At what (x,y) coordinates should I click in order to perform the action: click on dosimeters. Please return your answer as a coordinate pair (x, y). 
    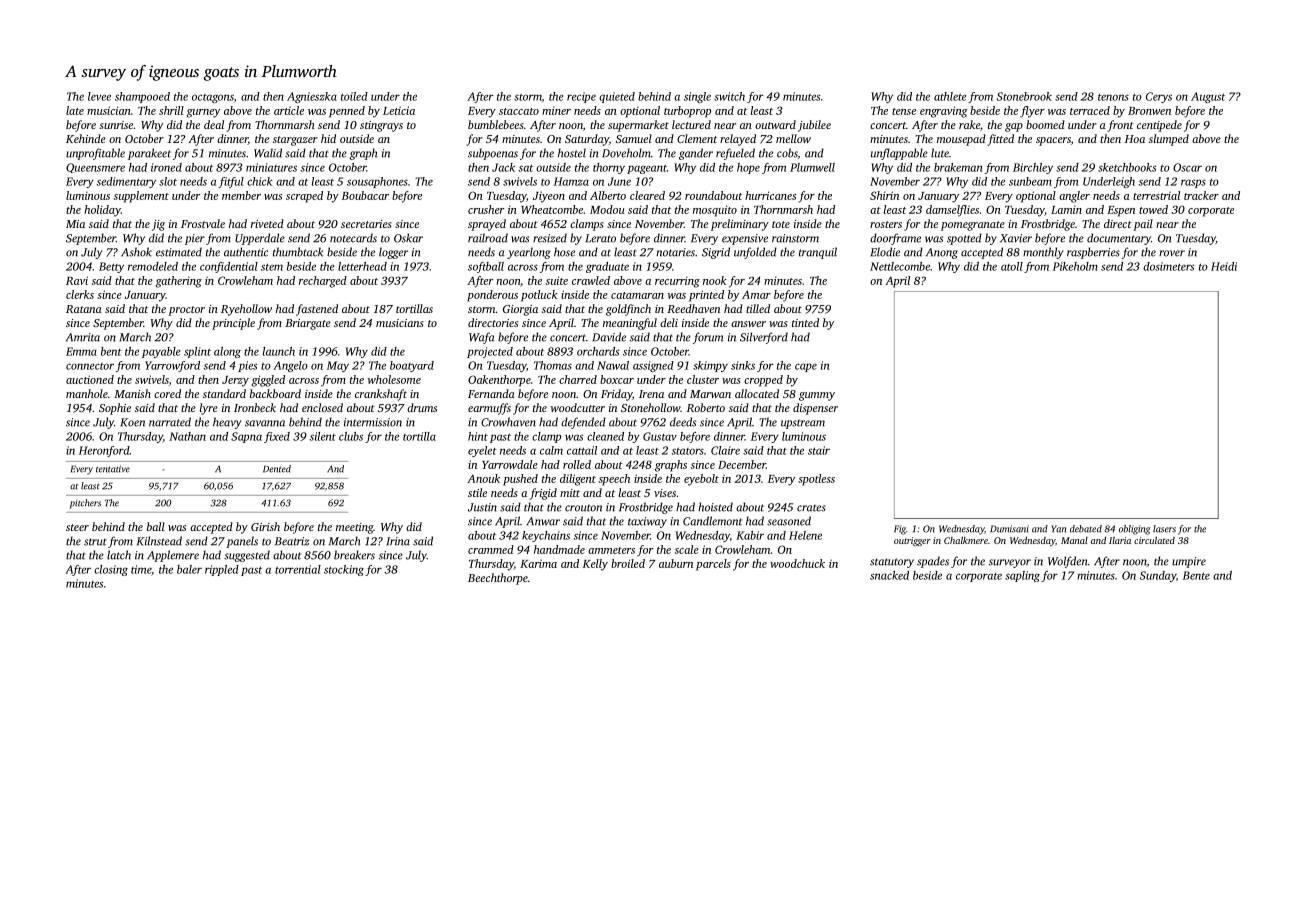
    Looking at the image, I should click on (1168, 266).
